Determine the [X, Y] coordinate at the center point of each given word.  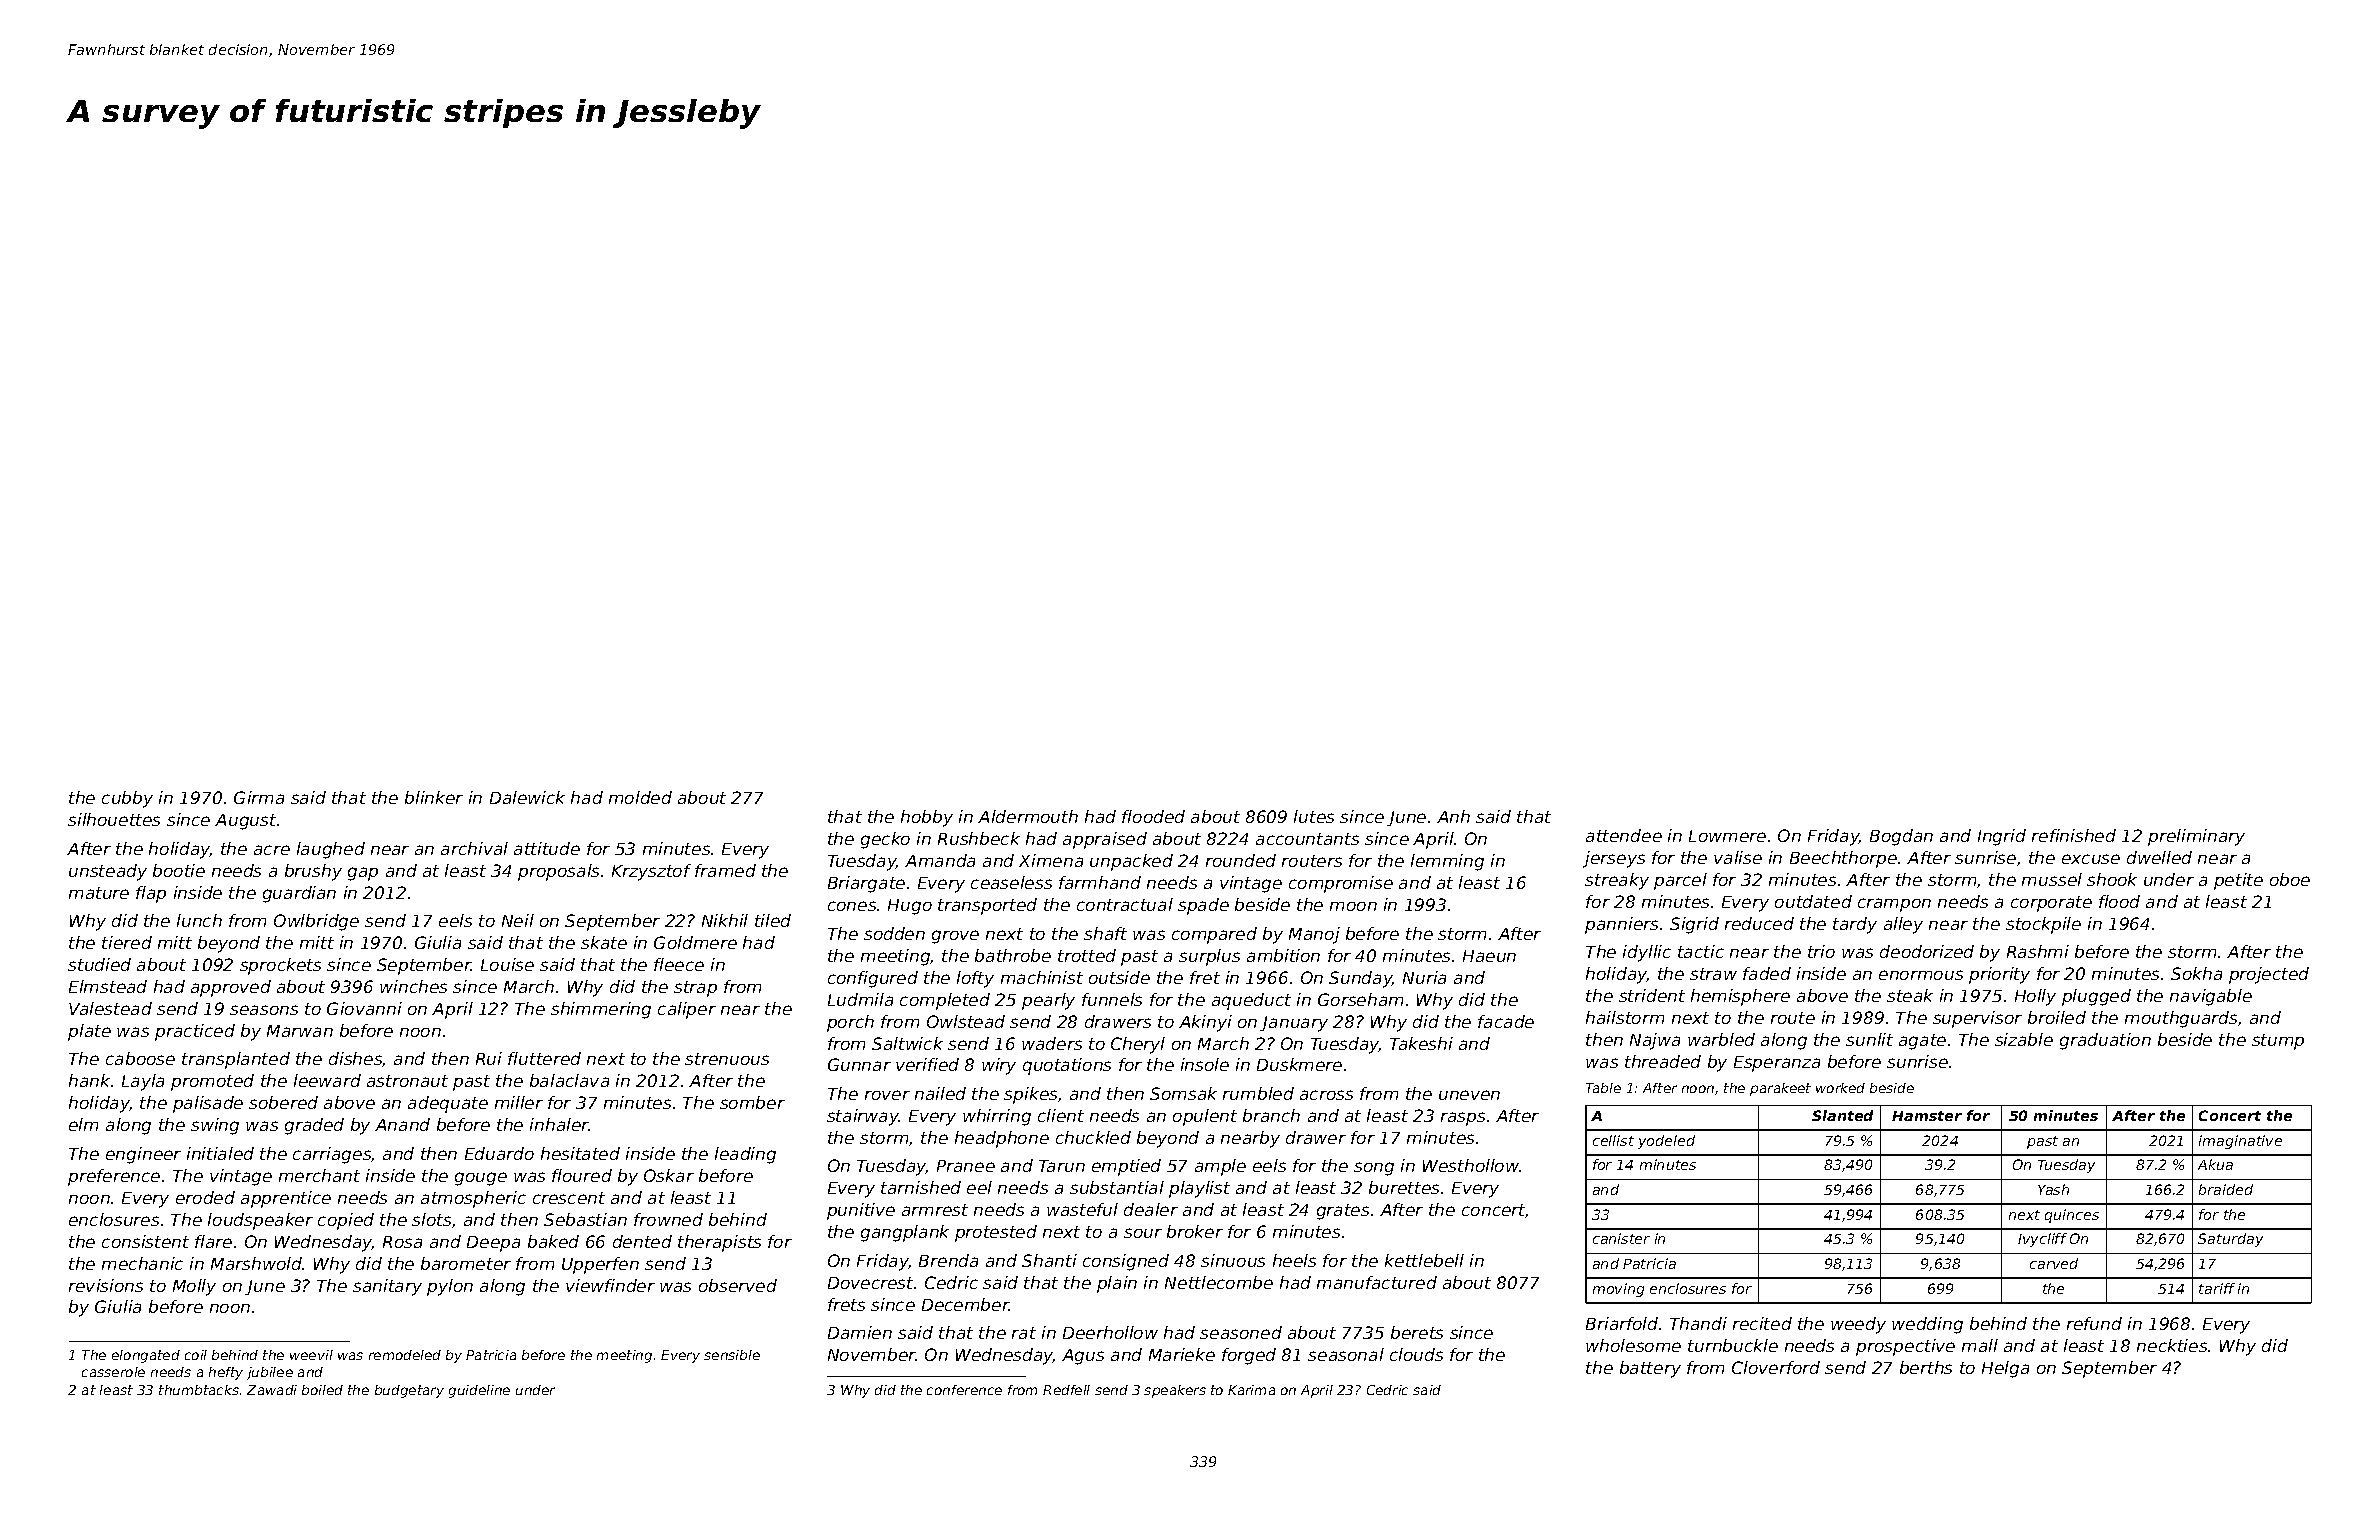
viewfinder [610, 1285]
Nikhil [725, 920]
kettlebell [1424, 1260]
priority [1999, 975]
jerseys [1614, 859]
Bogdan [1901, 837]
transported [987, 906]
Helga [2005, 1369]
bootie [179, 870]
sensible [732, 1355]
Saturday [2230, 1240]
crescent [569, 1198]
